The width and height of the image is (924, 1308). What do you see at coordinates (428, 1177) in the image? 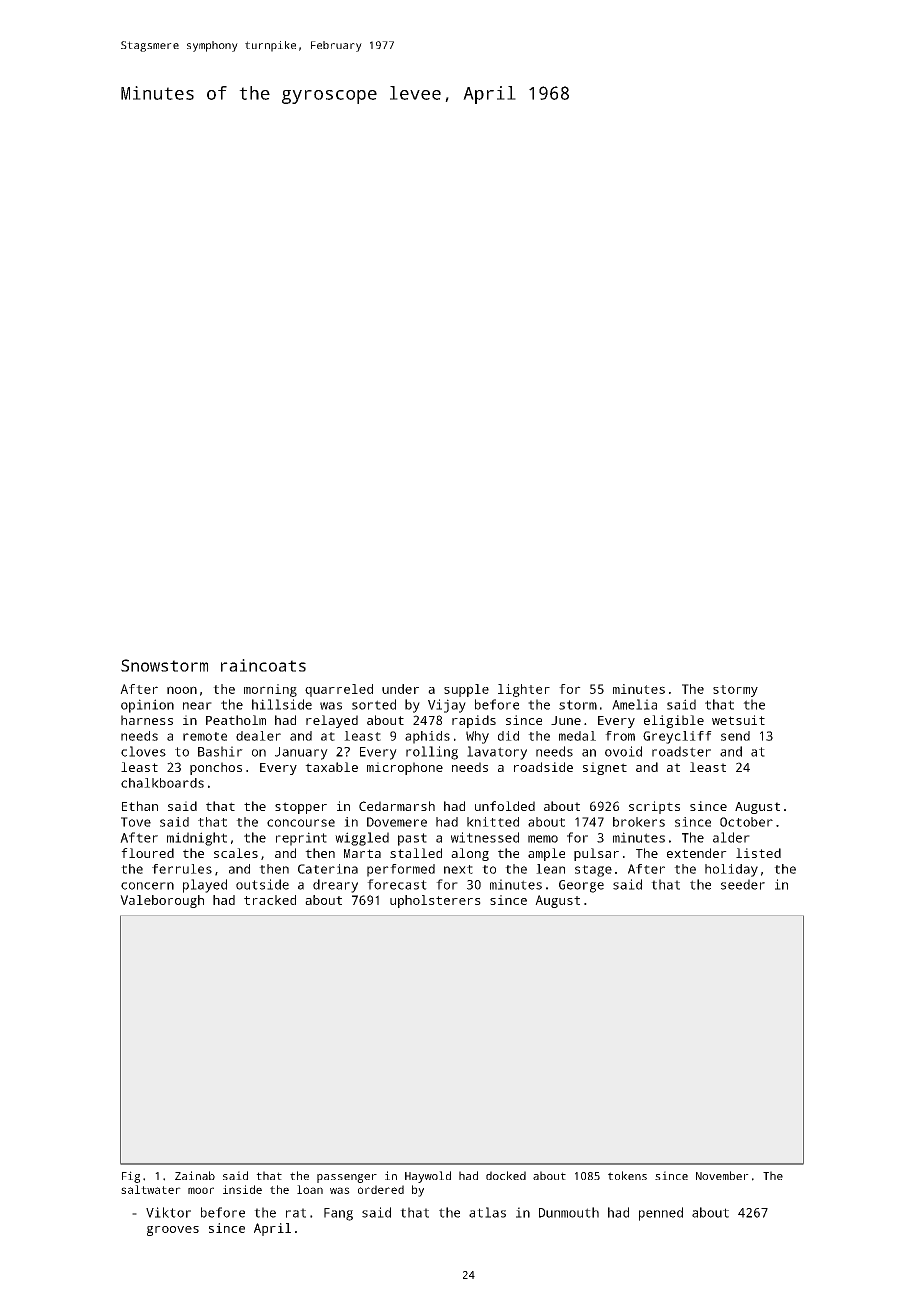
I see `Haywold` at bounding box center [428, 1177].
